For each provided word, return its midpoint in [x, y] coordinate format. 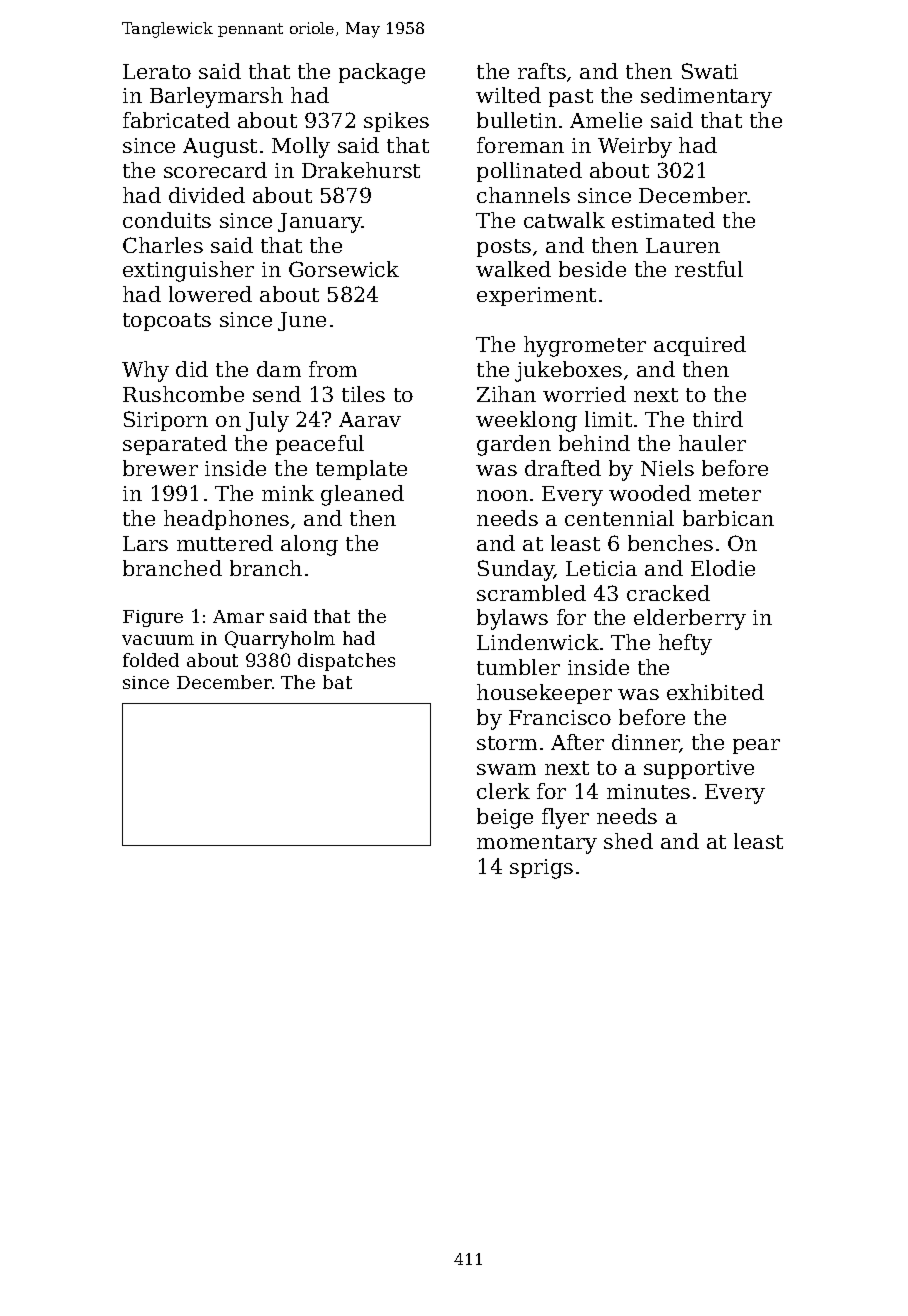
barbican [728, 518]
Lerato [157, 71]
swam [506, 769]
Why [145, 371]
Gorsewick [344, 269]
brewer [160, 468]
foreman [520, 145]
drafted [563, 468]
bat [337, 682]
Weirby [635, 147]
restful [709, 269]
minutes [648, 791]
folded [151, 660]
